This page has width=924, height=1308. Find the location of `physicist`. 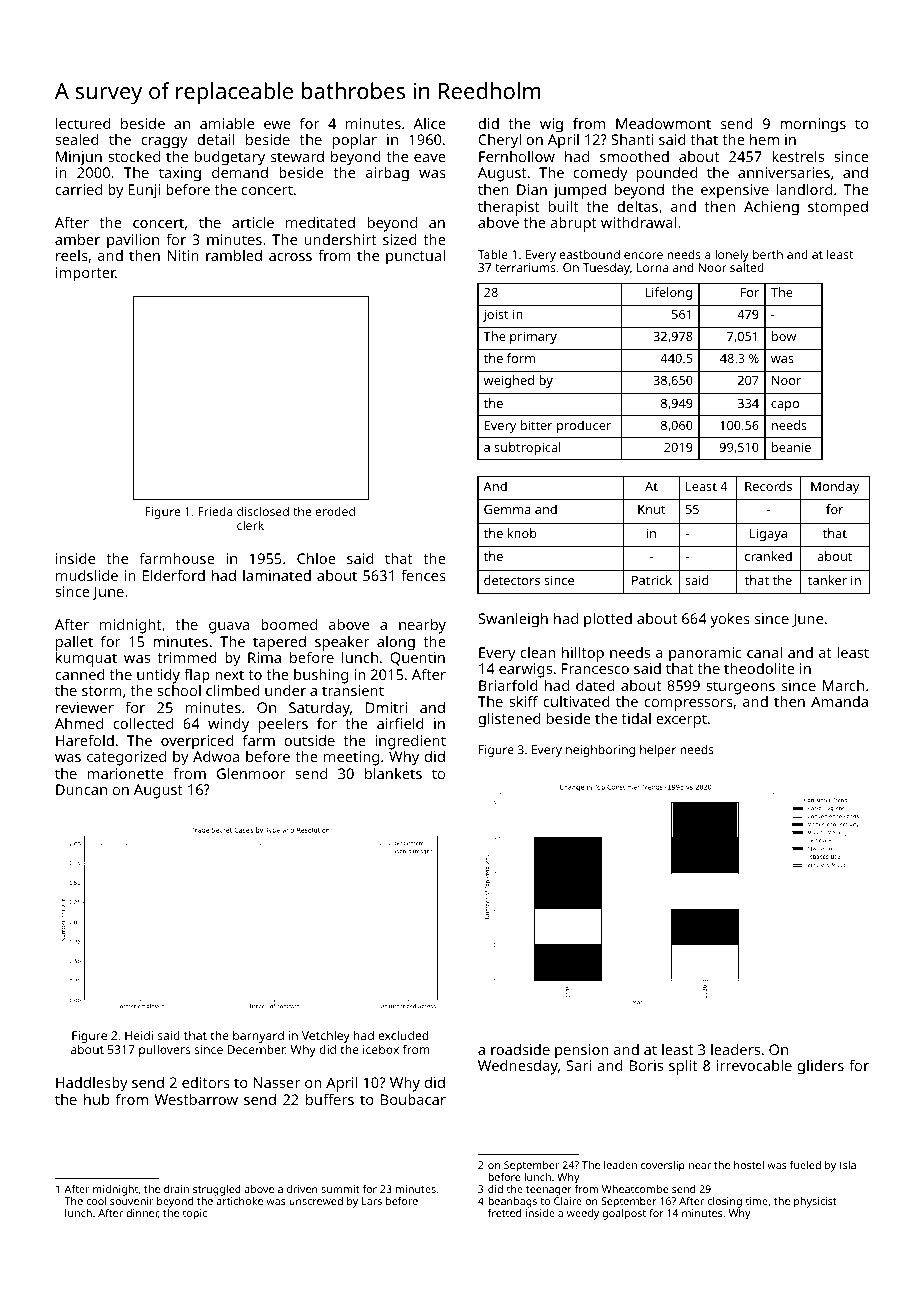

physicist is located at coordinates (815, 1202).
